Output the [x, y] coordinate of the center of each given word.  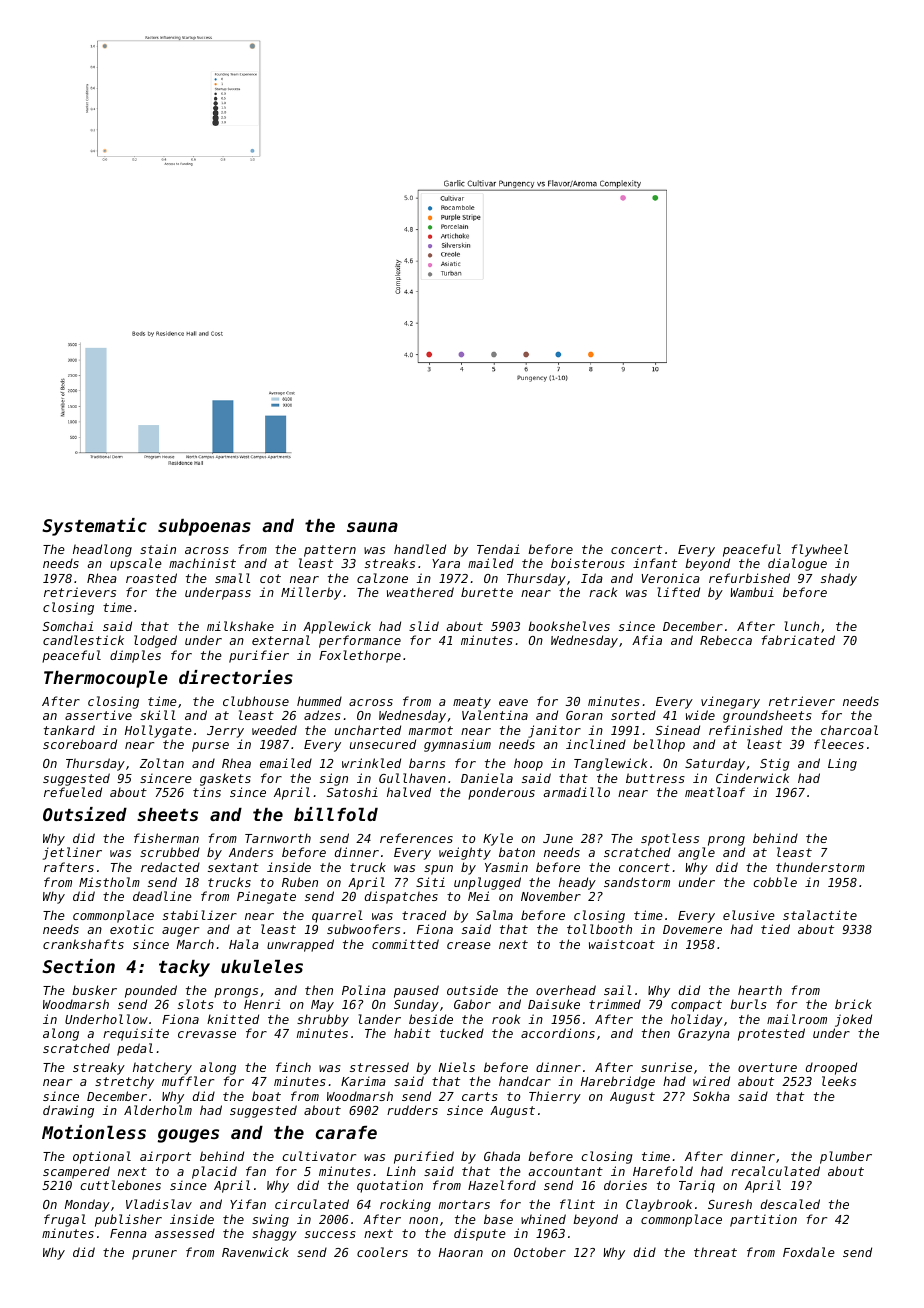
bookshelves [569, 626]
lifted [678, 592]
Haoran [461, 1252]
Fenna [128, 1233]
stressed [379, 1067]
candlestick [83, 640]
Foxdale [809, 1252]
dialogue [797, 564]
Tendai [498, 549]
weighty [465, 853]
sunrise [666, 1067]
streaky [99, 1068]
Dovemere [692, 929]
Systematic [94, 527]
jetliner [72, 853]
